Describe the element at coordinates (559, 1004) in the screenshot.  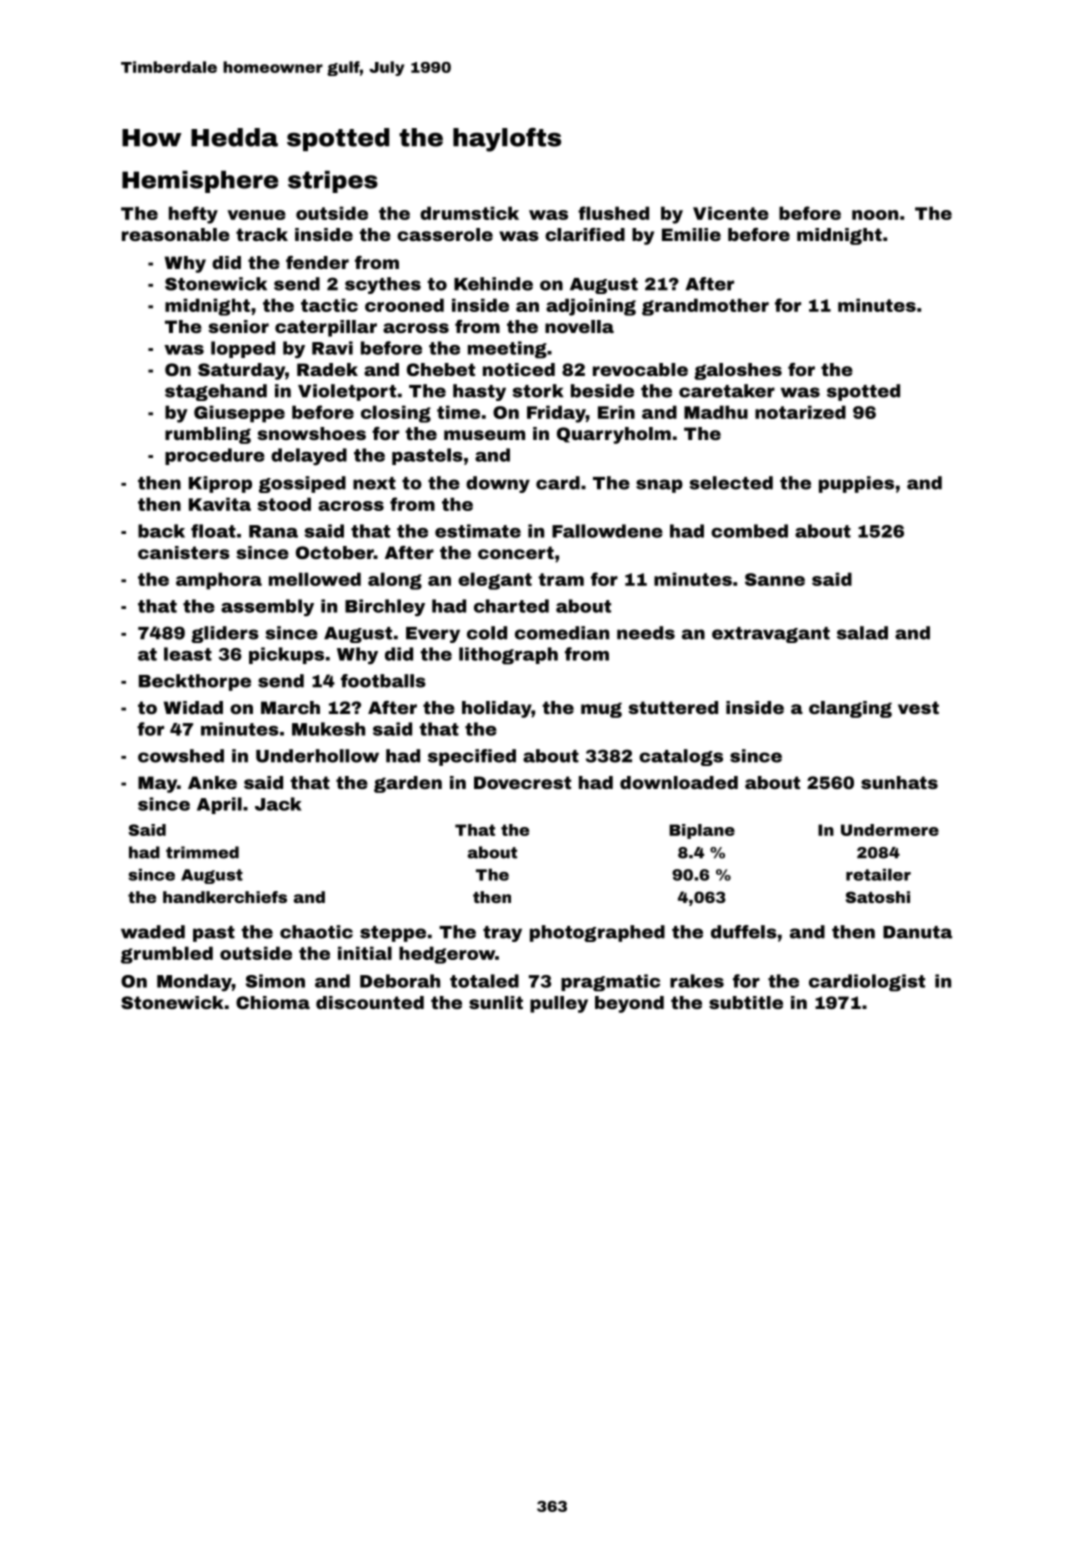
I see `pulley` at that location.
